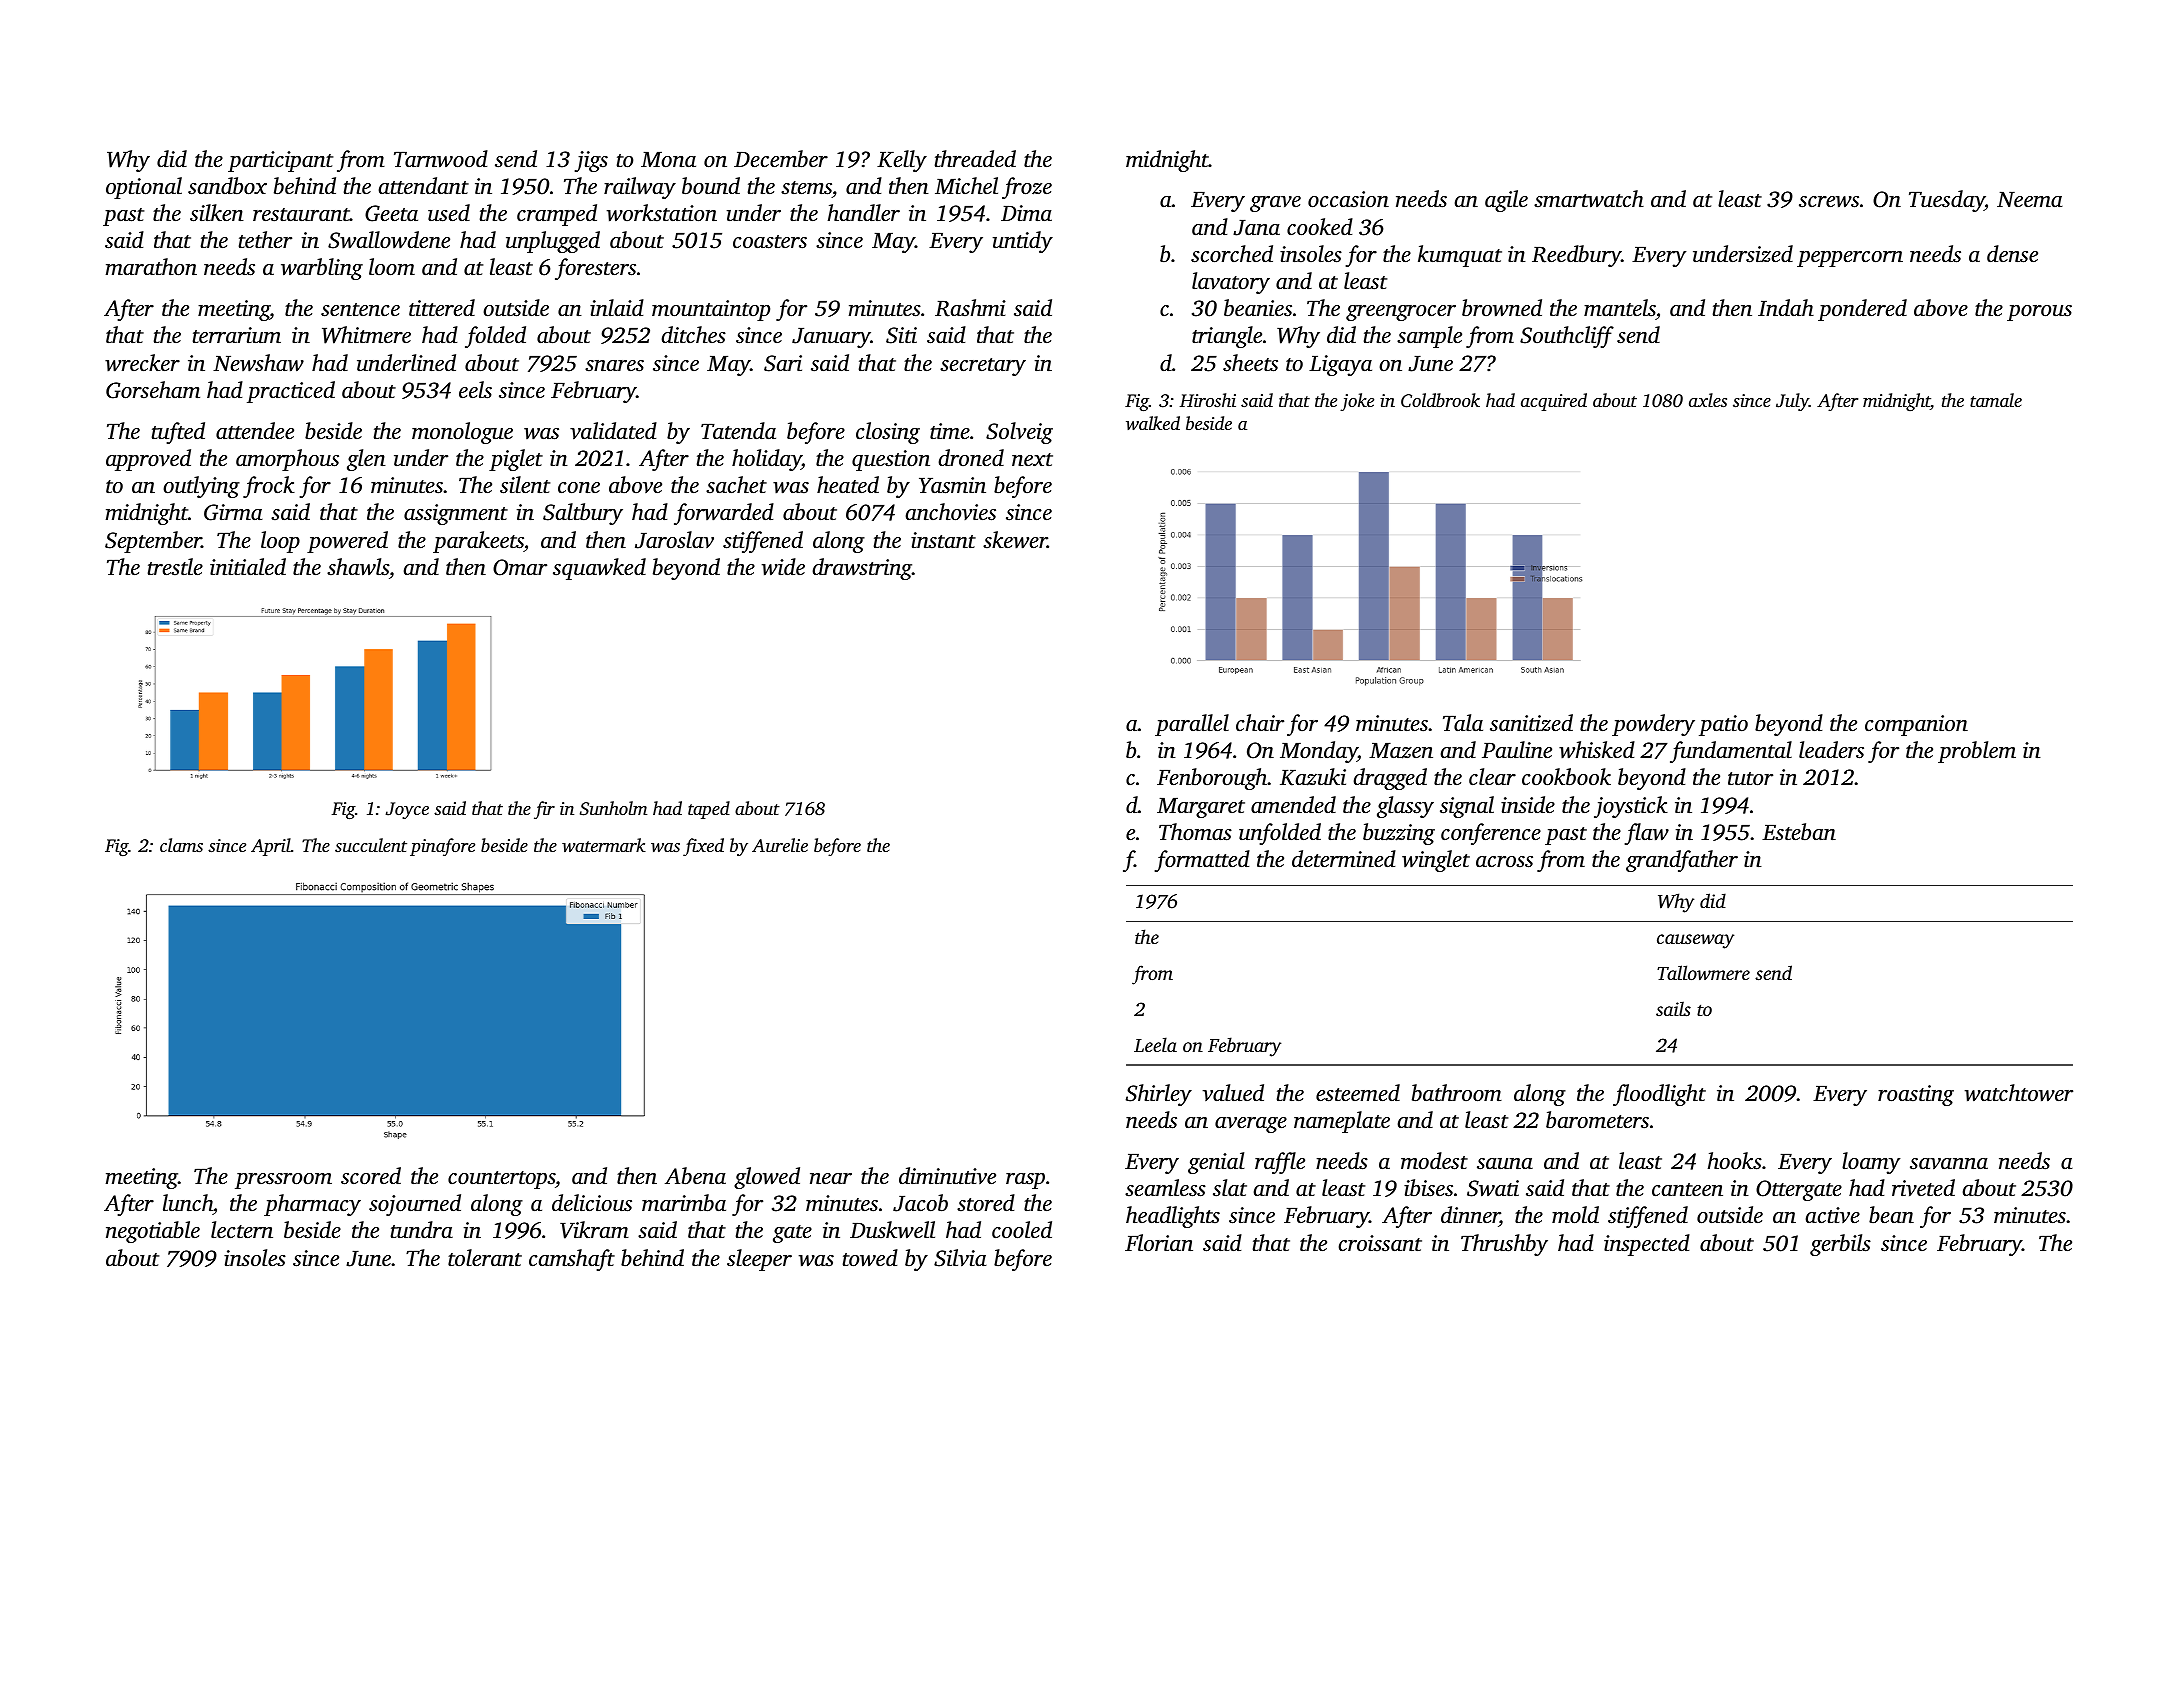 The width and height of the document is (2178, 1683). Describe the element at coordinates (2030, 199) in the document. I see `Neema` at that location.
